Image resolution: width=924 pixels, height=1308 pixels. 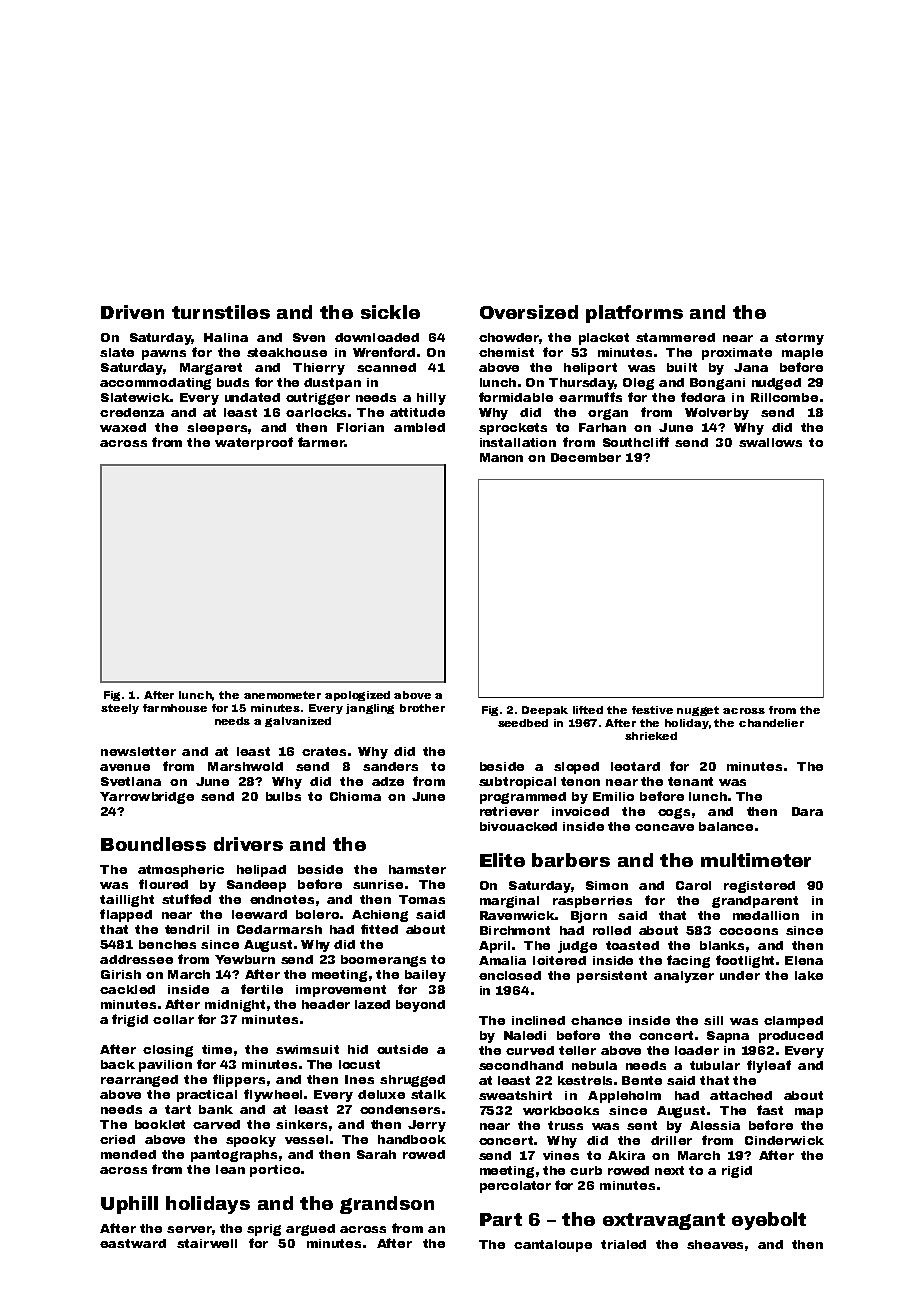 What do you see at coordinates (697, 1050) in the image?
I see `loader` at bounding box center [697, 1050].
